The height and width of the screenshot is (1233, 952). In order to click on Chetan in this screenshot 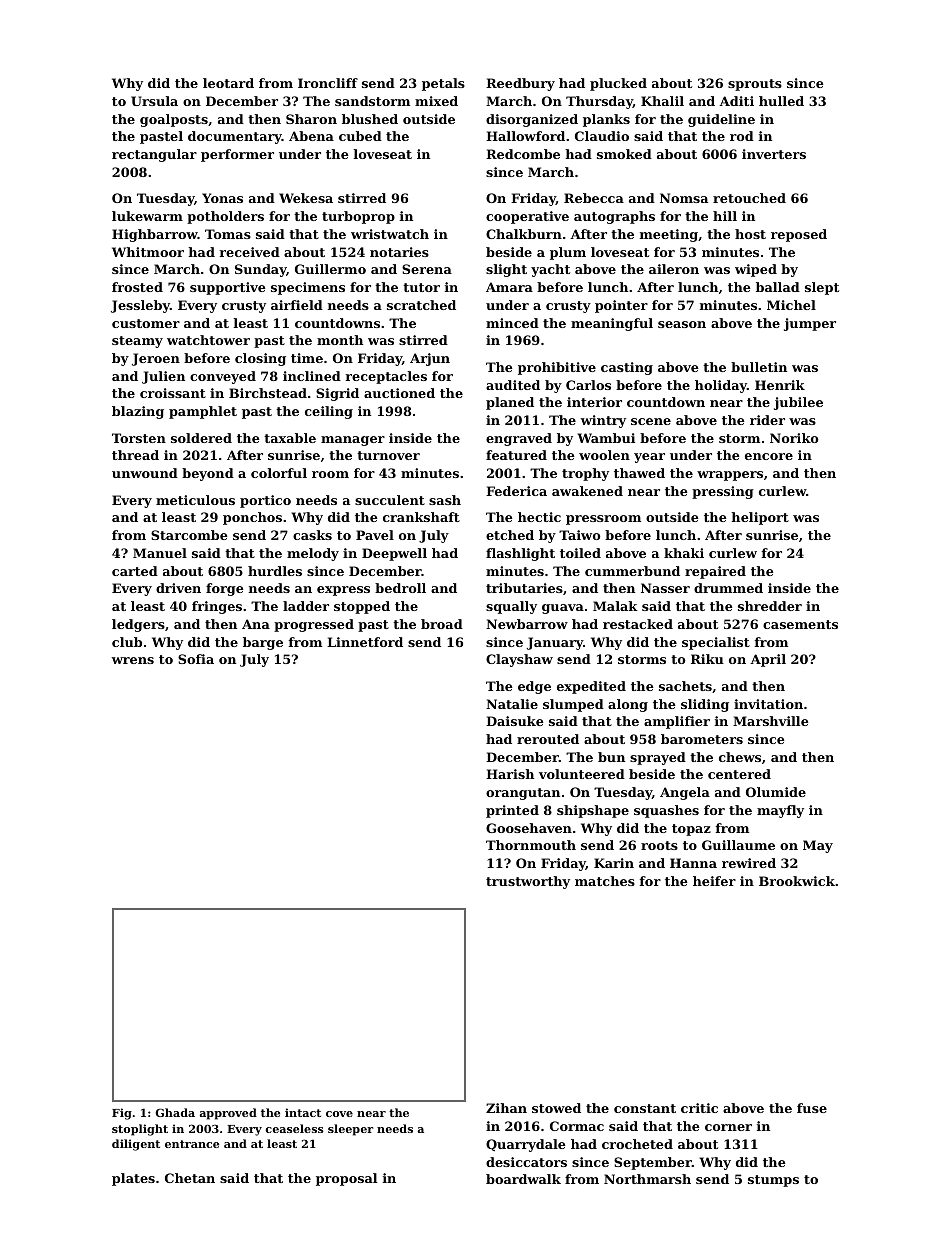, I will do `click(190, 1178)`.
